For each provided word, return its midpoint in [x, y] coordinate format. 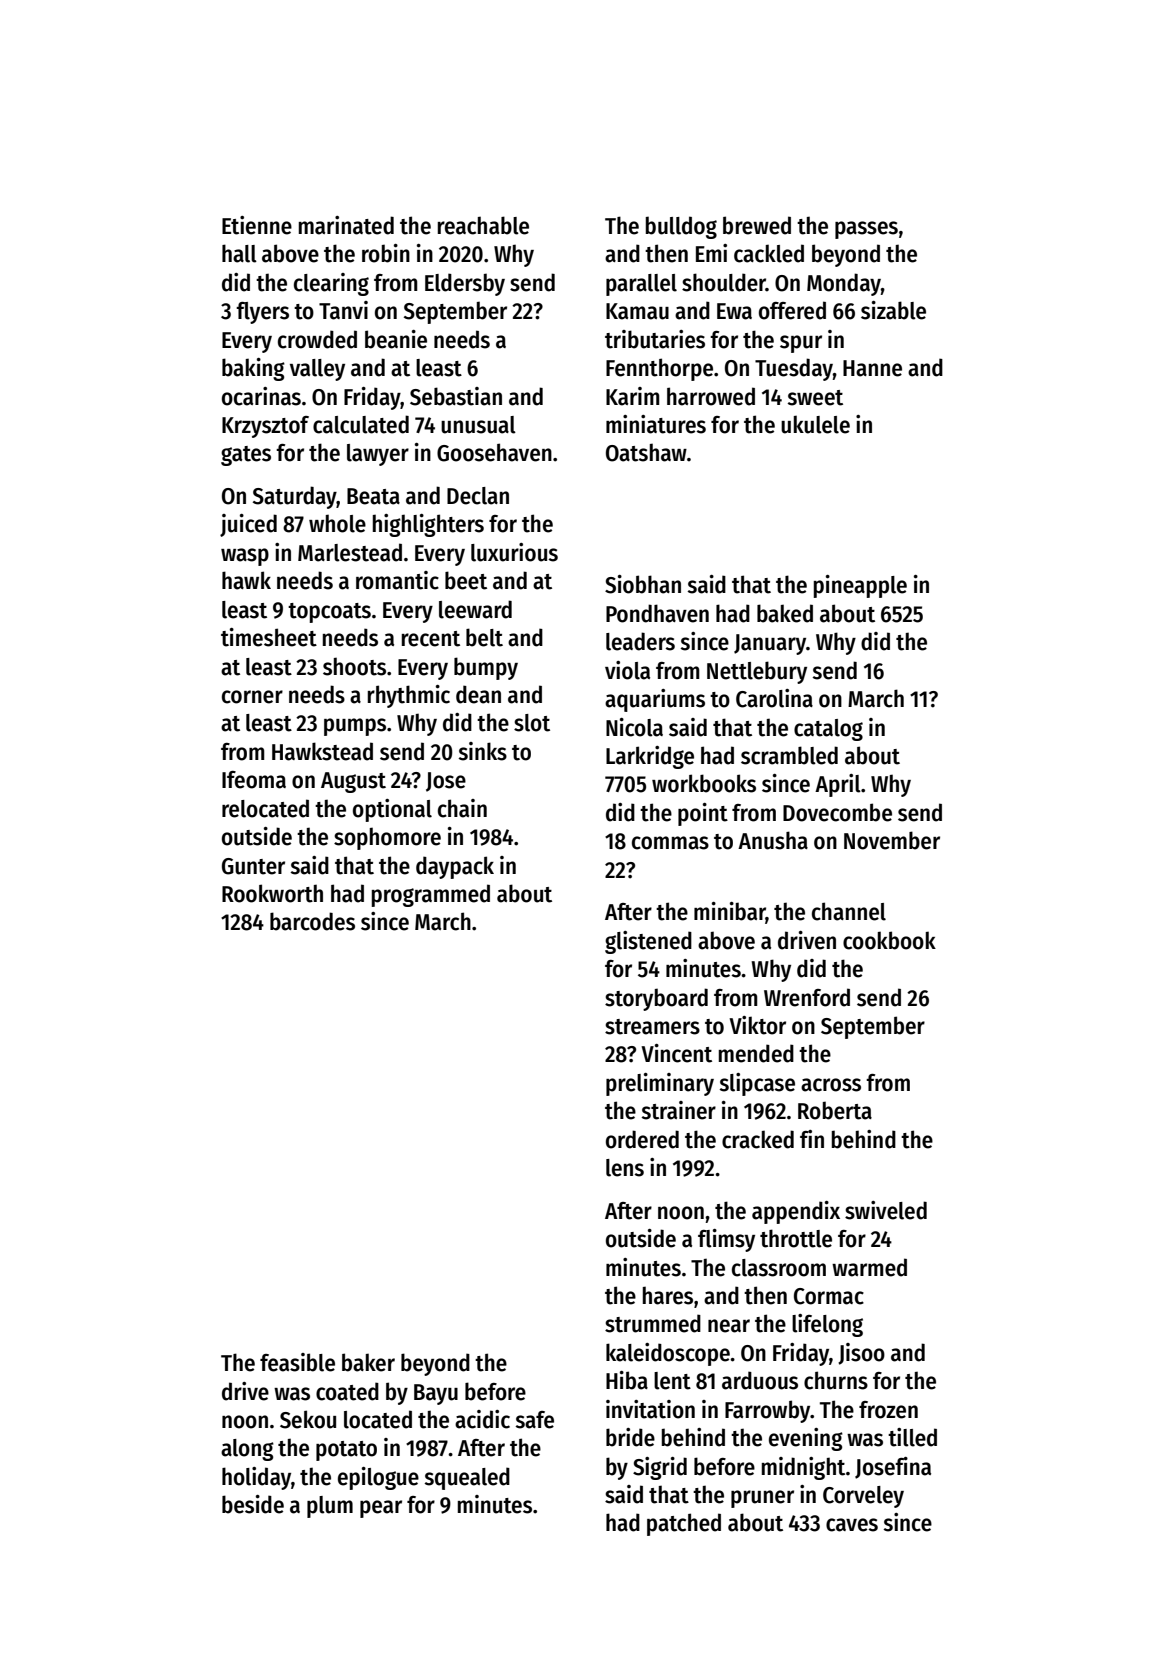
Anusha [773, 840]
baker [368, 1362]
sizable [893, 310]
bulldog [681, 227]
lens [625, 1168]
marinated [346, 225]
